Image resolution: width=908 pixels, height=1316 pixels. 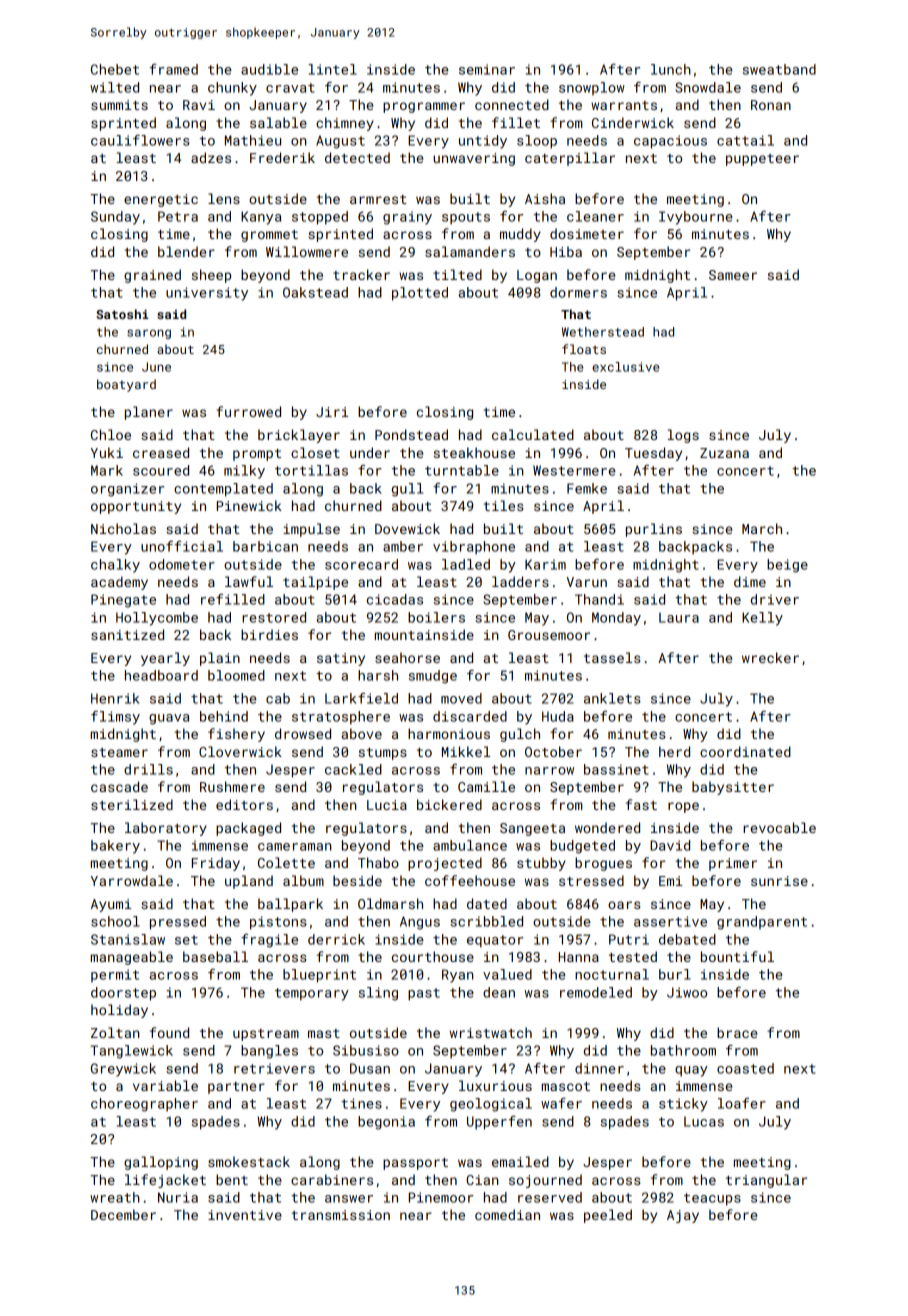 I want to click on audible, so click(x=269, y=69).
